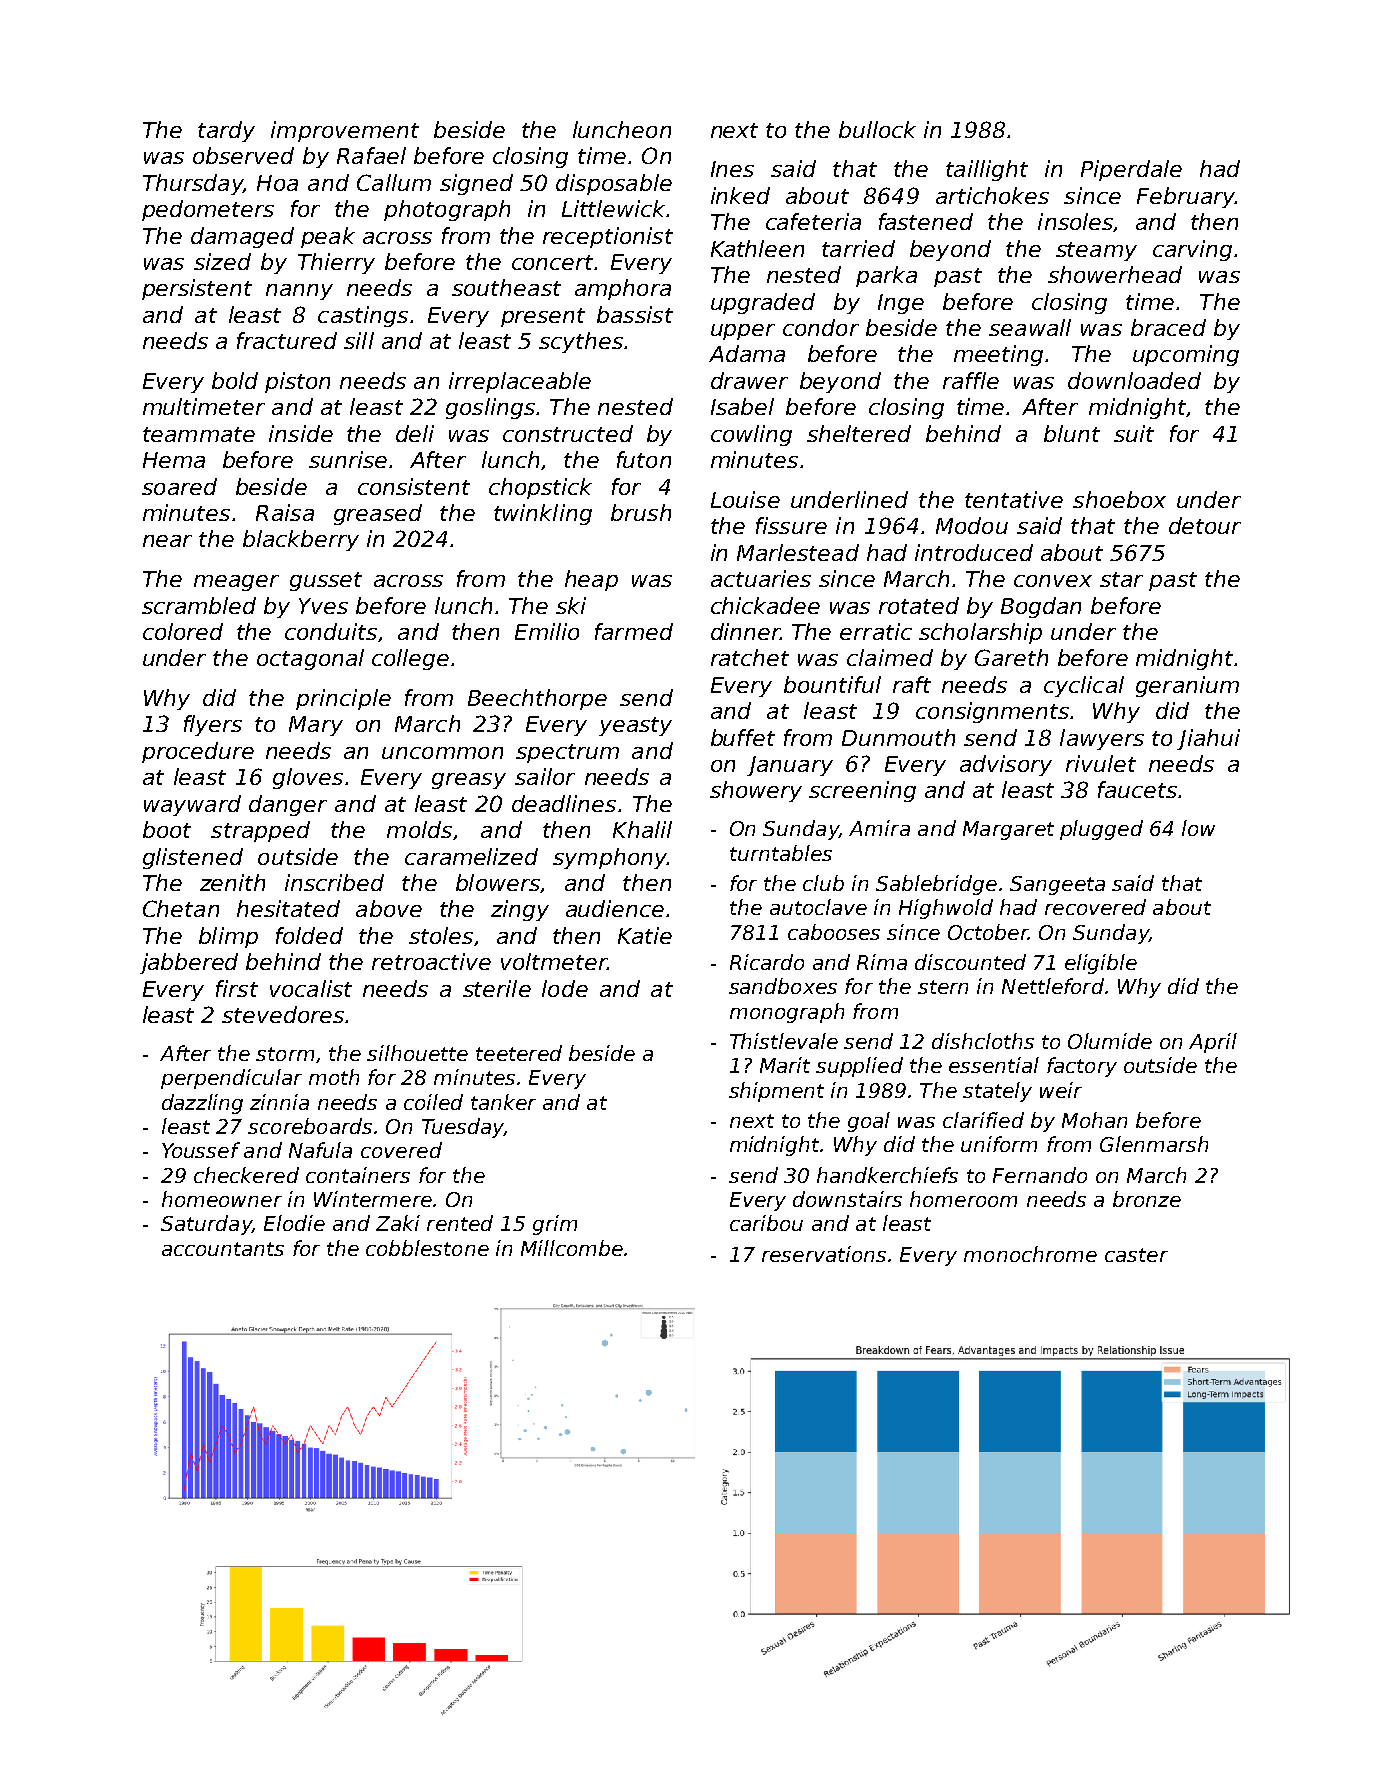 This screenshot has height=1789, width=1382. What do you see at coordinates (572, 1248) in the screenshot?
I see `Millcombe` at bounding box center [572, 1248].
